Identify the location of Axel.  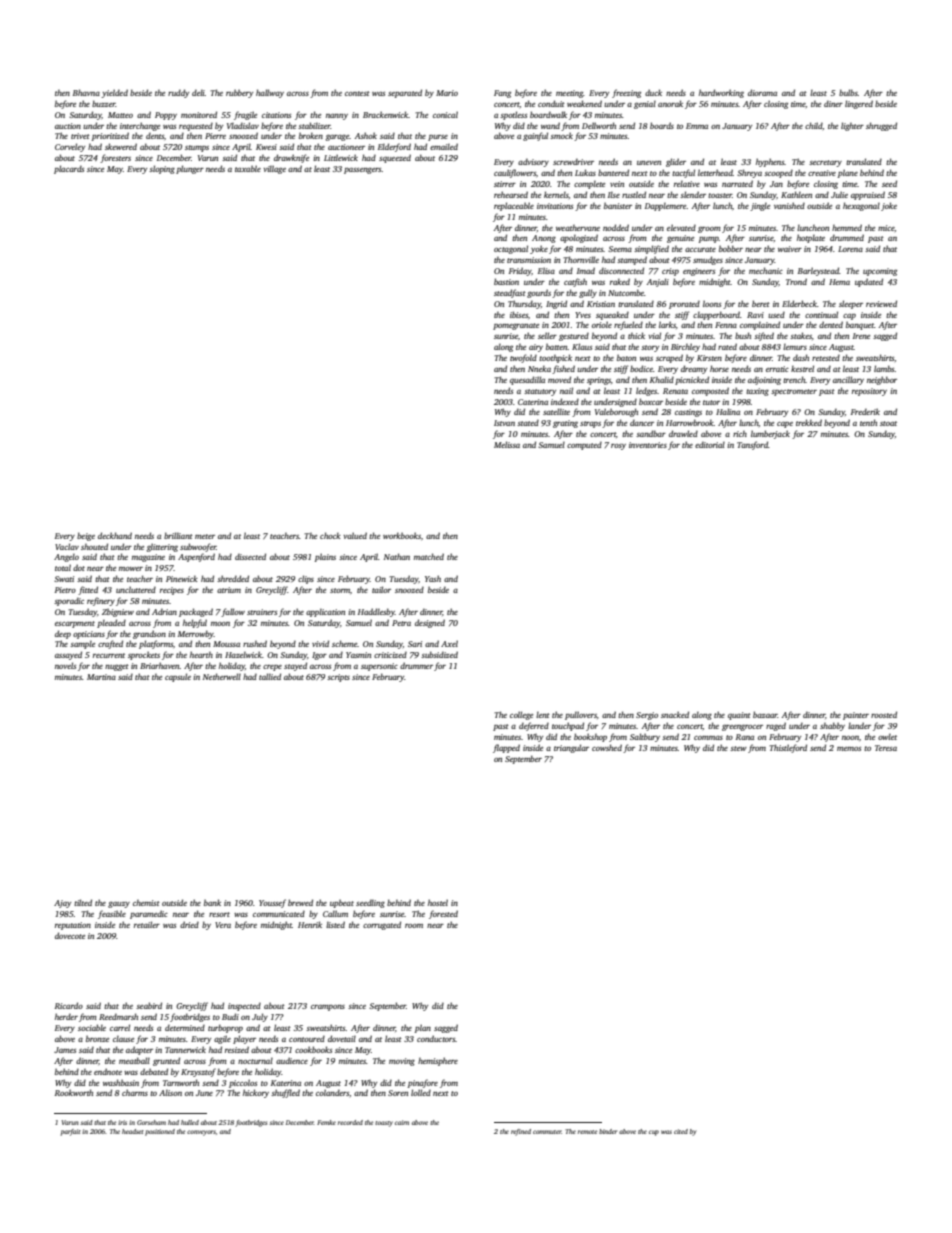
(449, 643).
